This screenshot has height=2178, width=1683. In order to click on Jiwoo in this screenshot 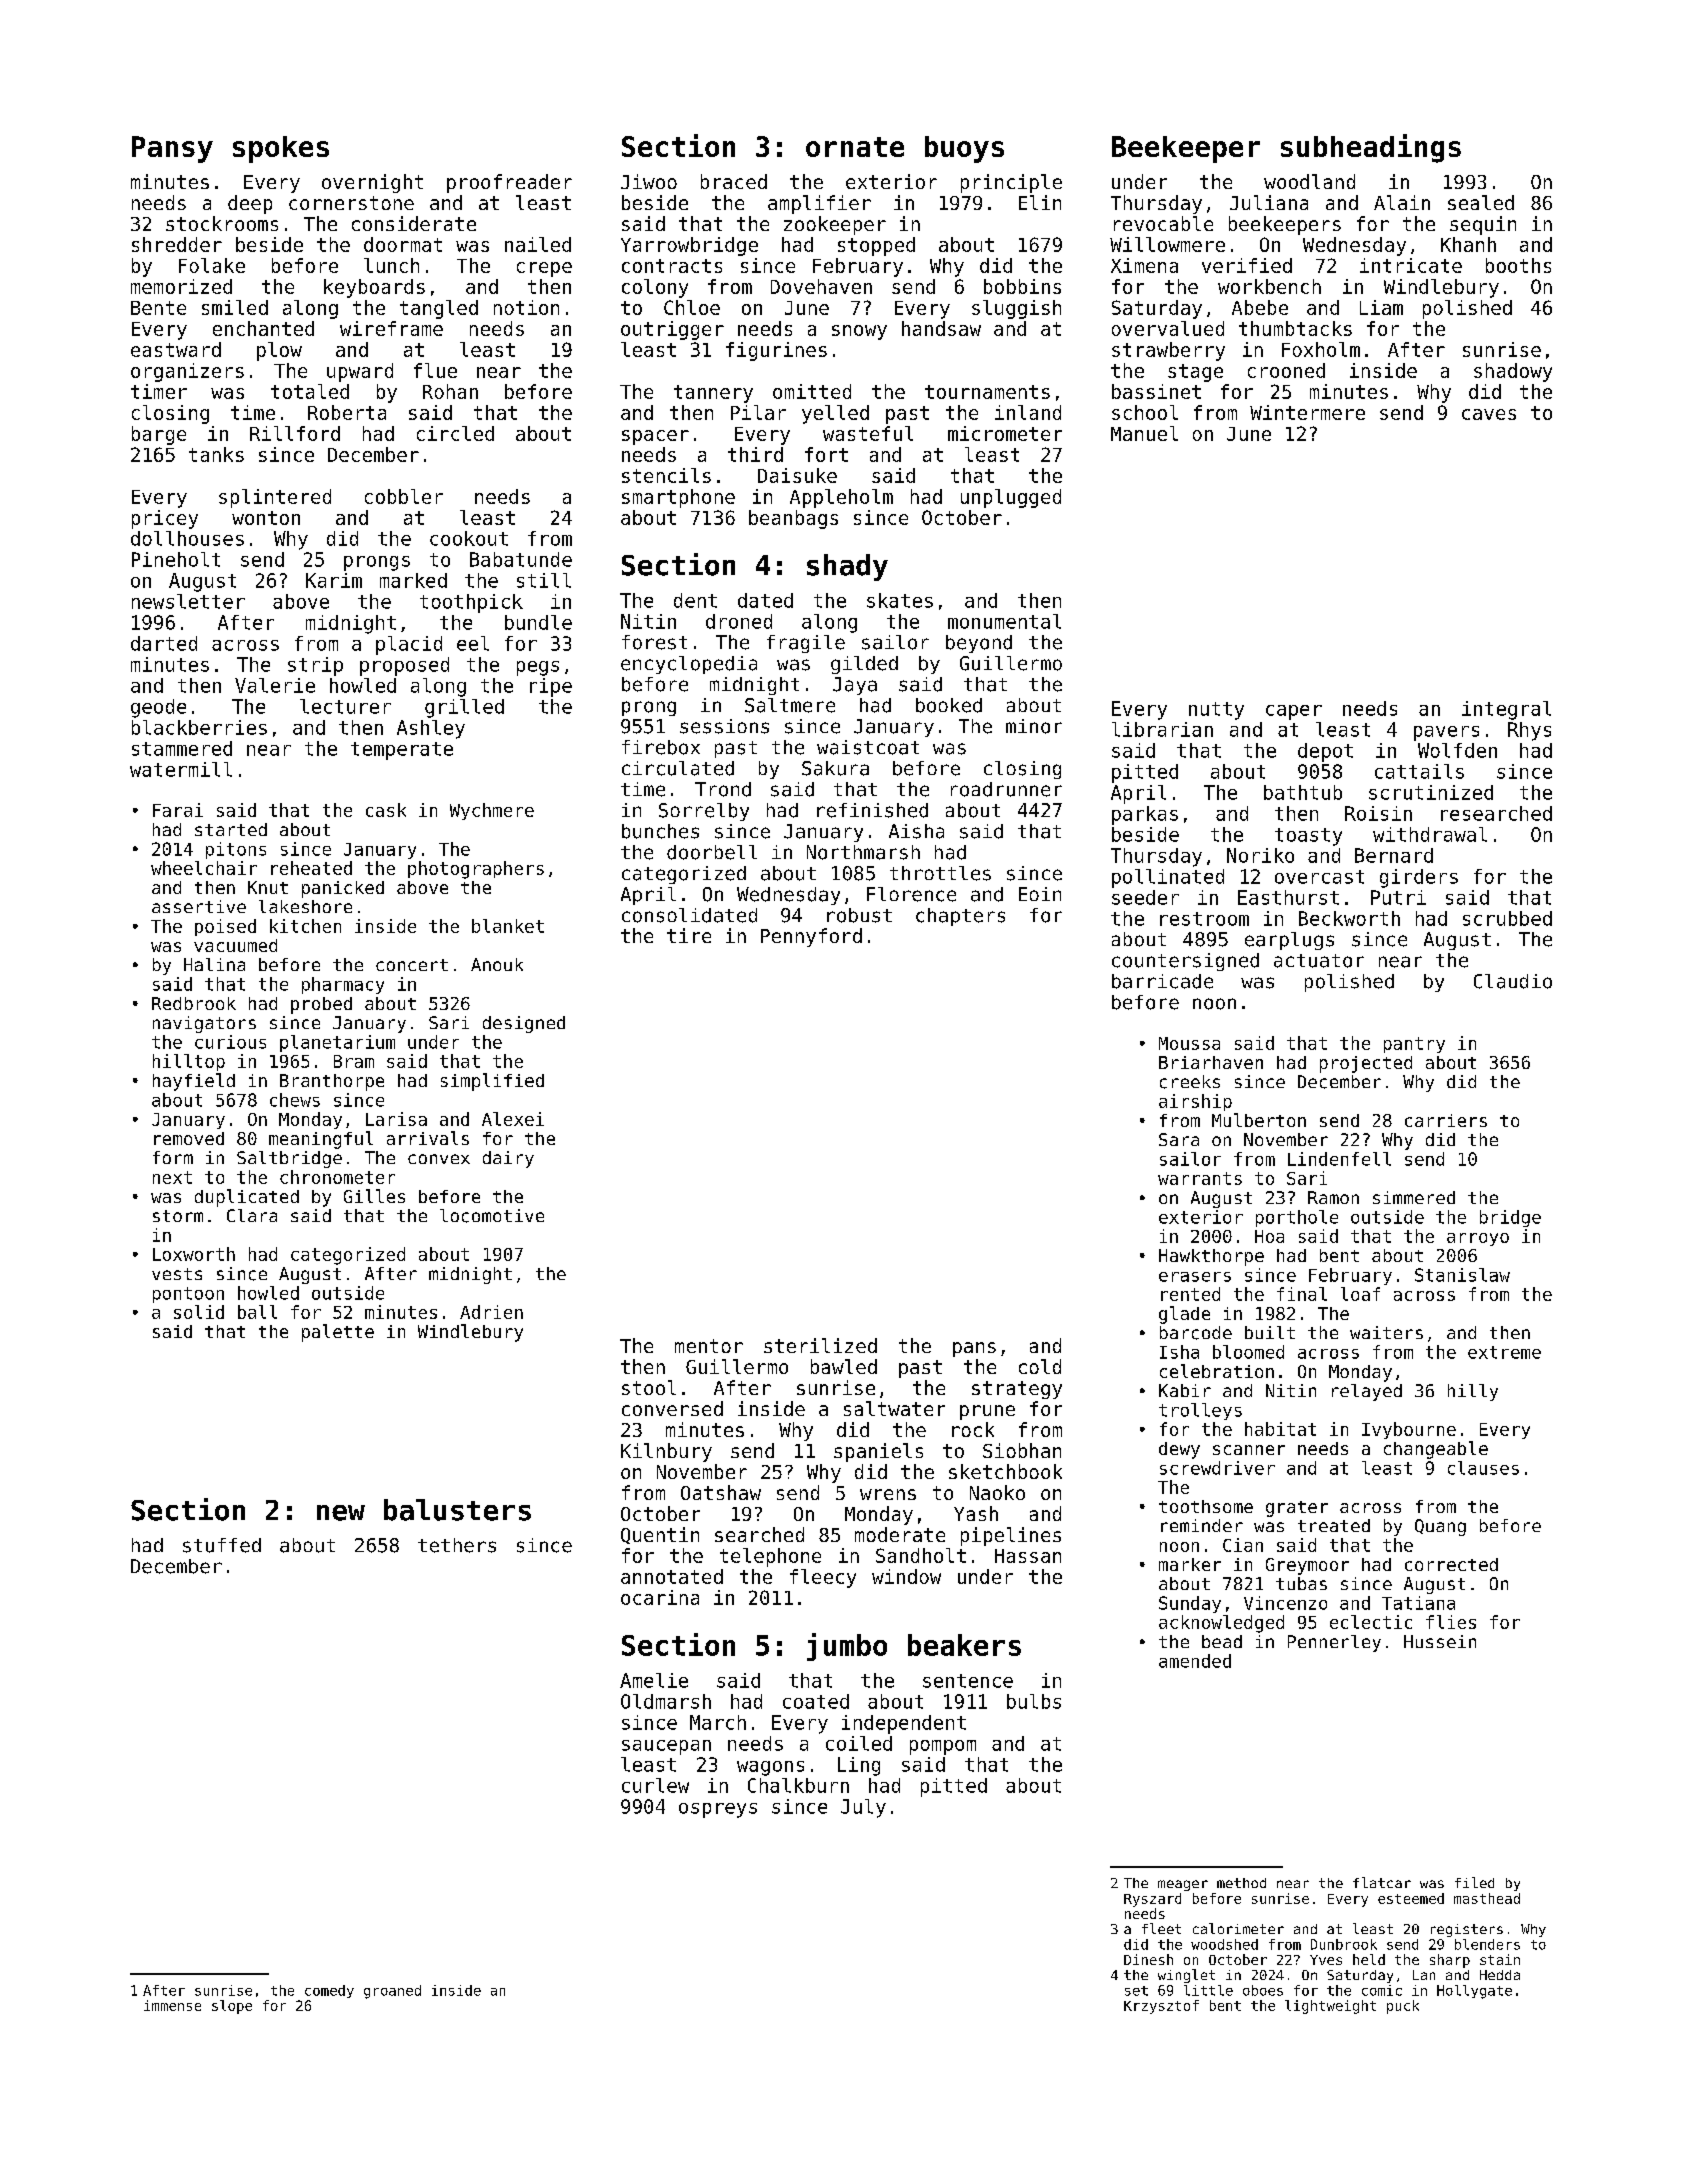, I will do `click(649, 181)`.
